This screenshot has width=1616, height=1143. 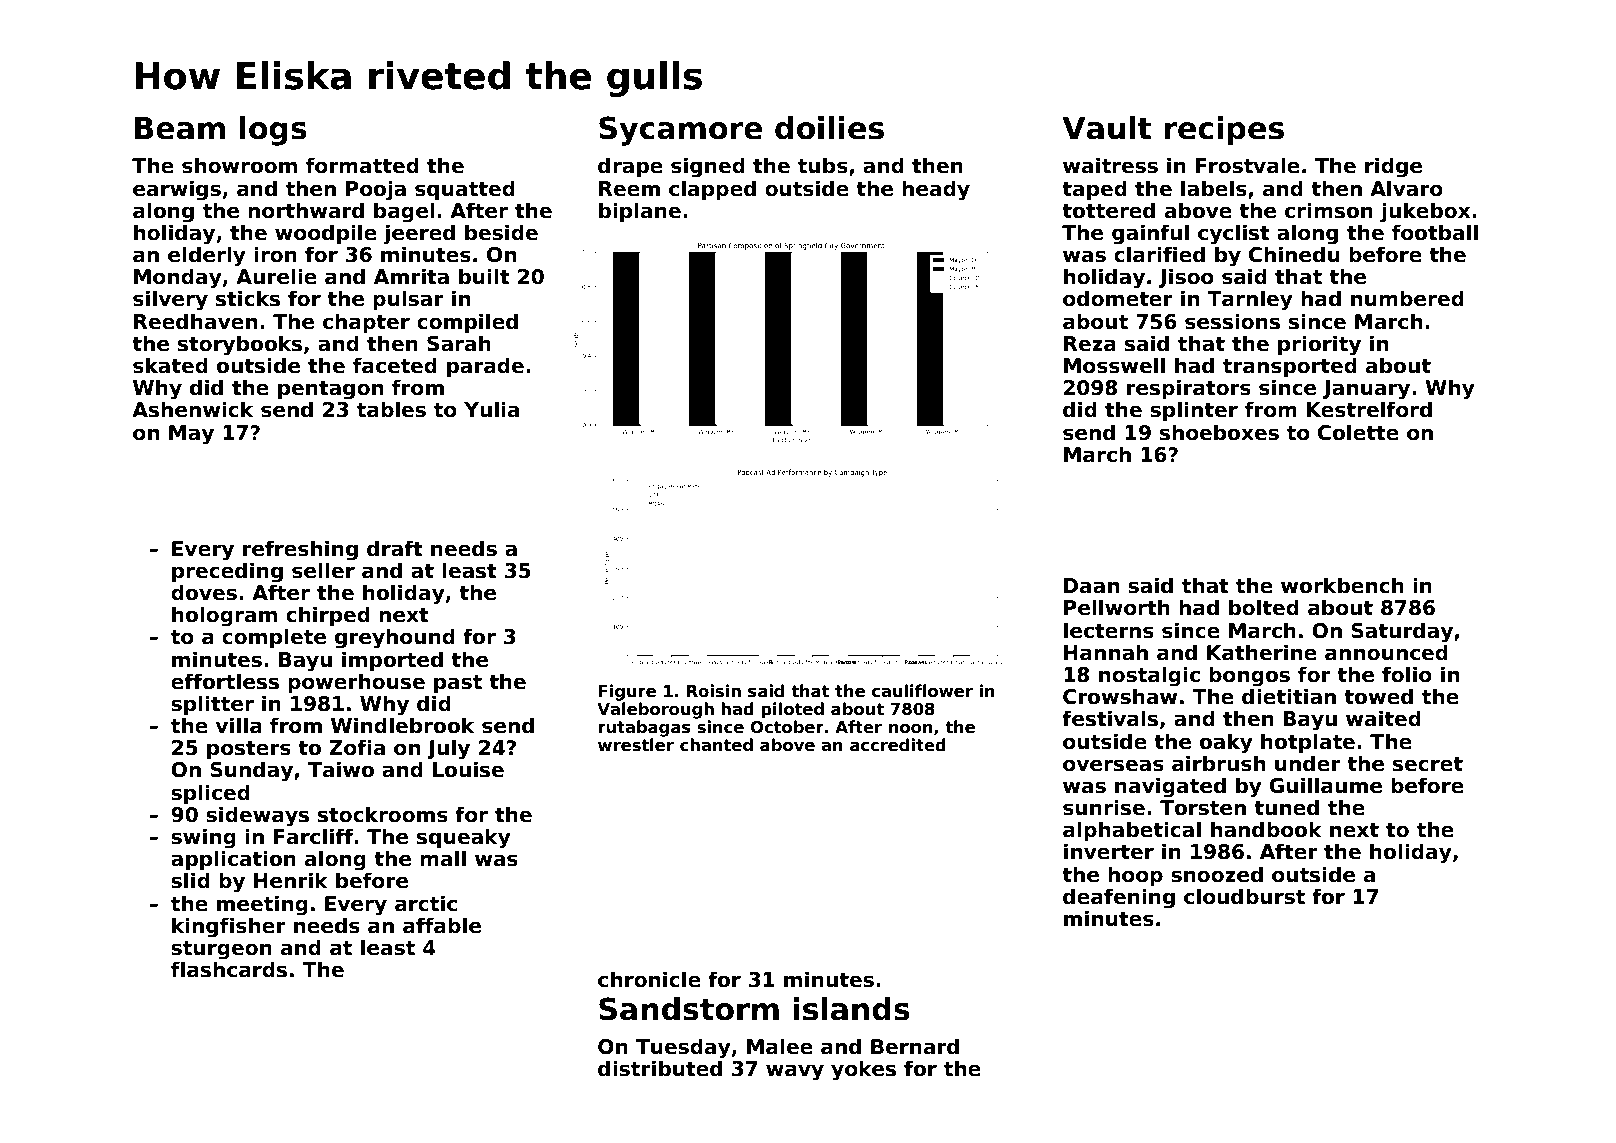 I want to click on deafening, so click(x=1119, y=898).
